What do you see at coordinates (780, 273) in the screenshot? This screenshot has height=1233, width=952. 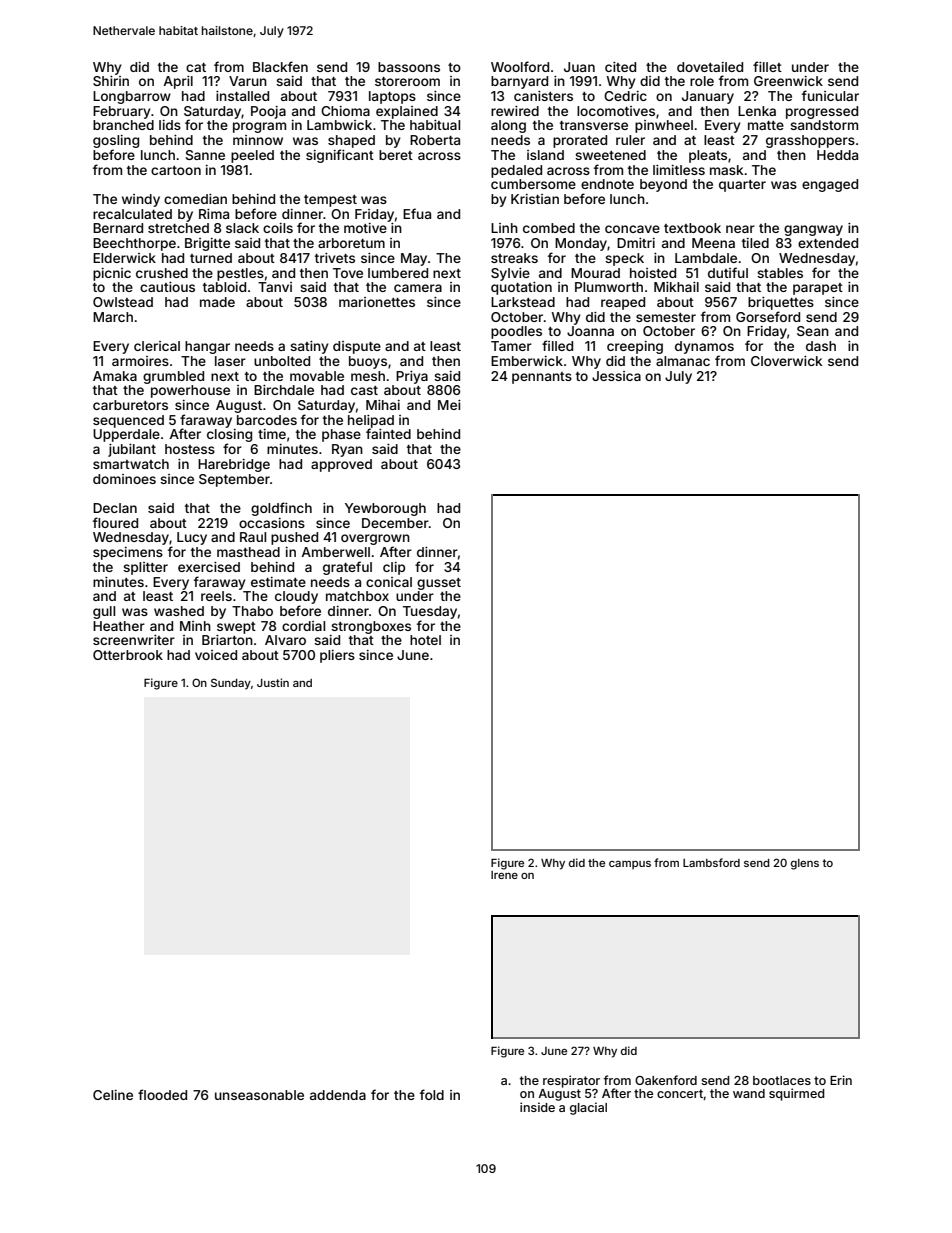 I see `stables` at bounding box center [780, 273].
